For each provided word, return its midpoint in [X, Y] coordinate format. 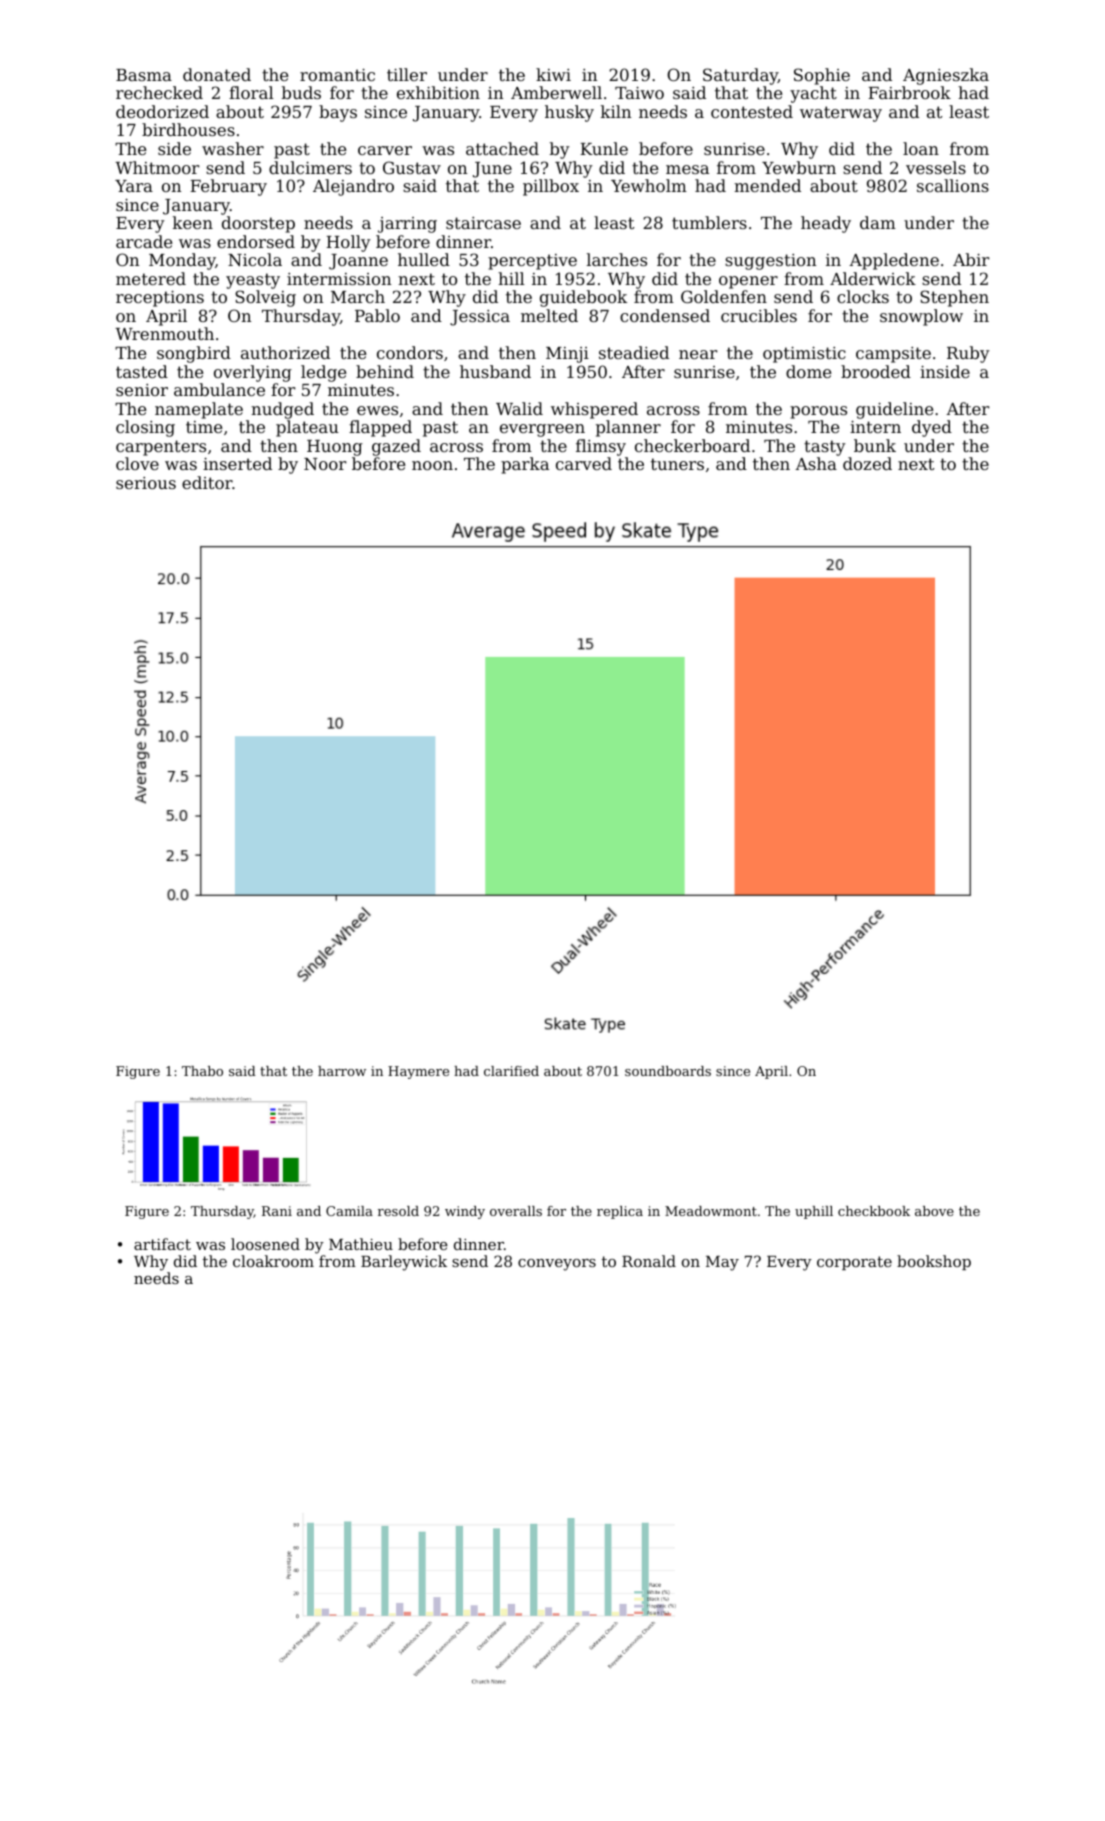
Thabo [202, 1071]
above [934, 1211]
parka [525, 465]
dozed [867, 463]
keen [193, 222]
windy [465, 1212]
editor [207, 482]
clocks [863, 296]
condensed [665, 315]
